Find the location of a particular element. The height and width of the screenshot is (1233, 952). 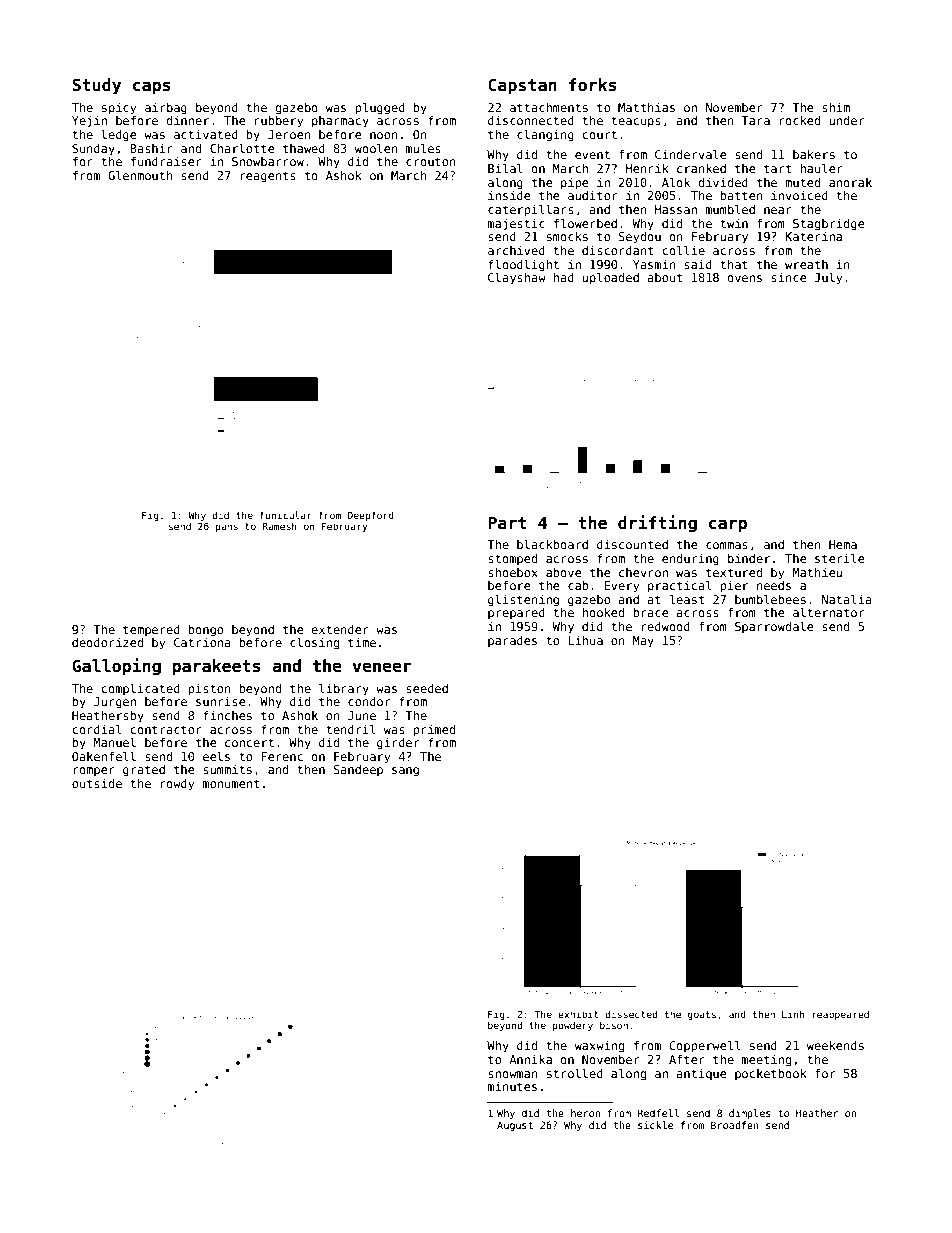

Study is located at coordinates (96, 86).
